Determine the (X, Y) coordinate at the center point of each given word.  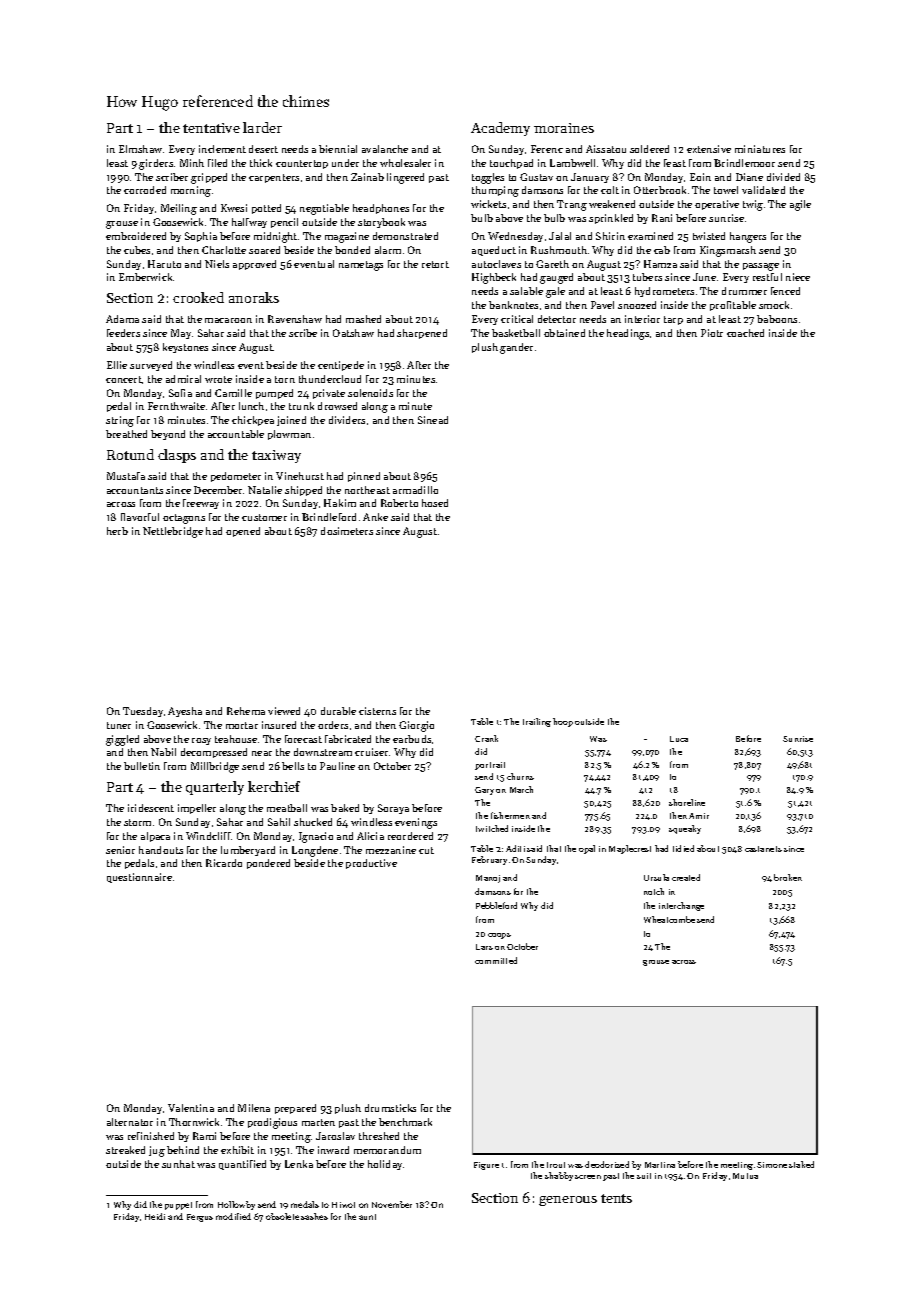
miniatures (760, 149)
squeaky (685, 829)
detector (557, 319)
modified (233, 1216)
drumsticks (390, 1108)
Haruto (164, 264)
